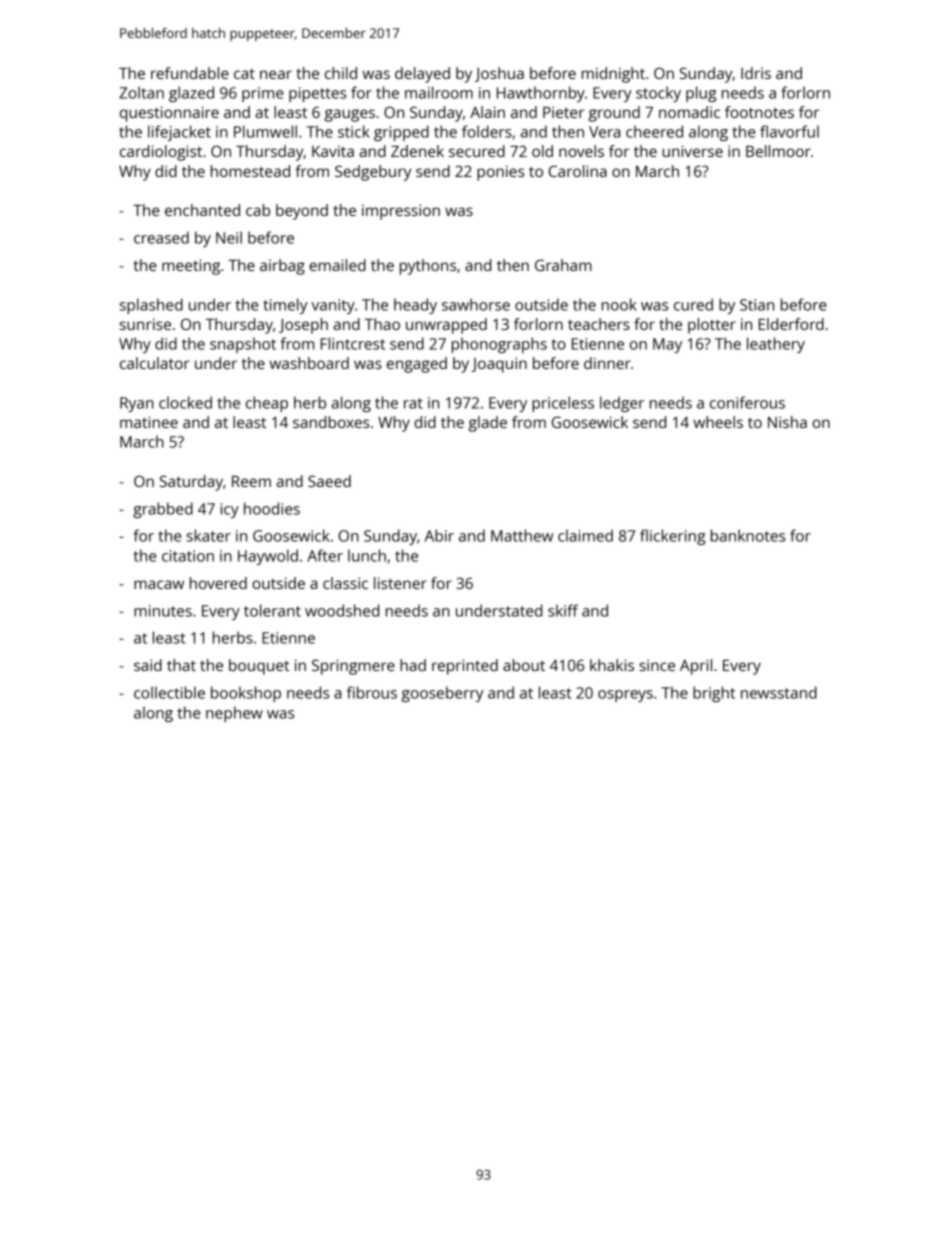 The height and width of the image is (1233, 952). What do you see at coordinates (748, 535) in the image?
I see `banknotes` at bounding box center [748, 535].
